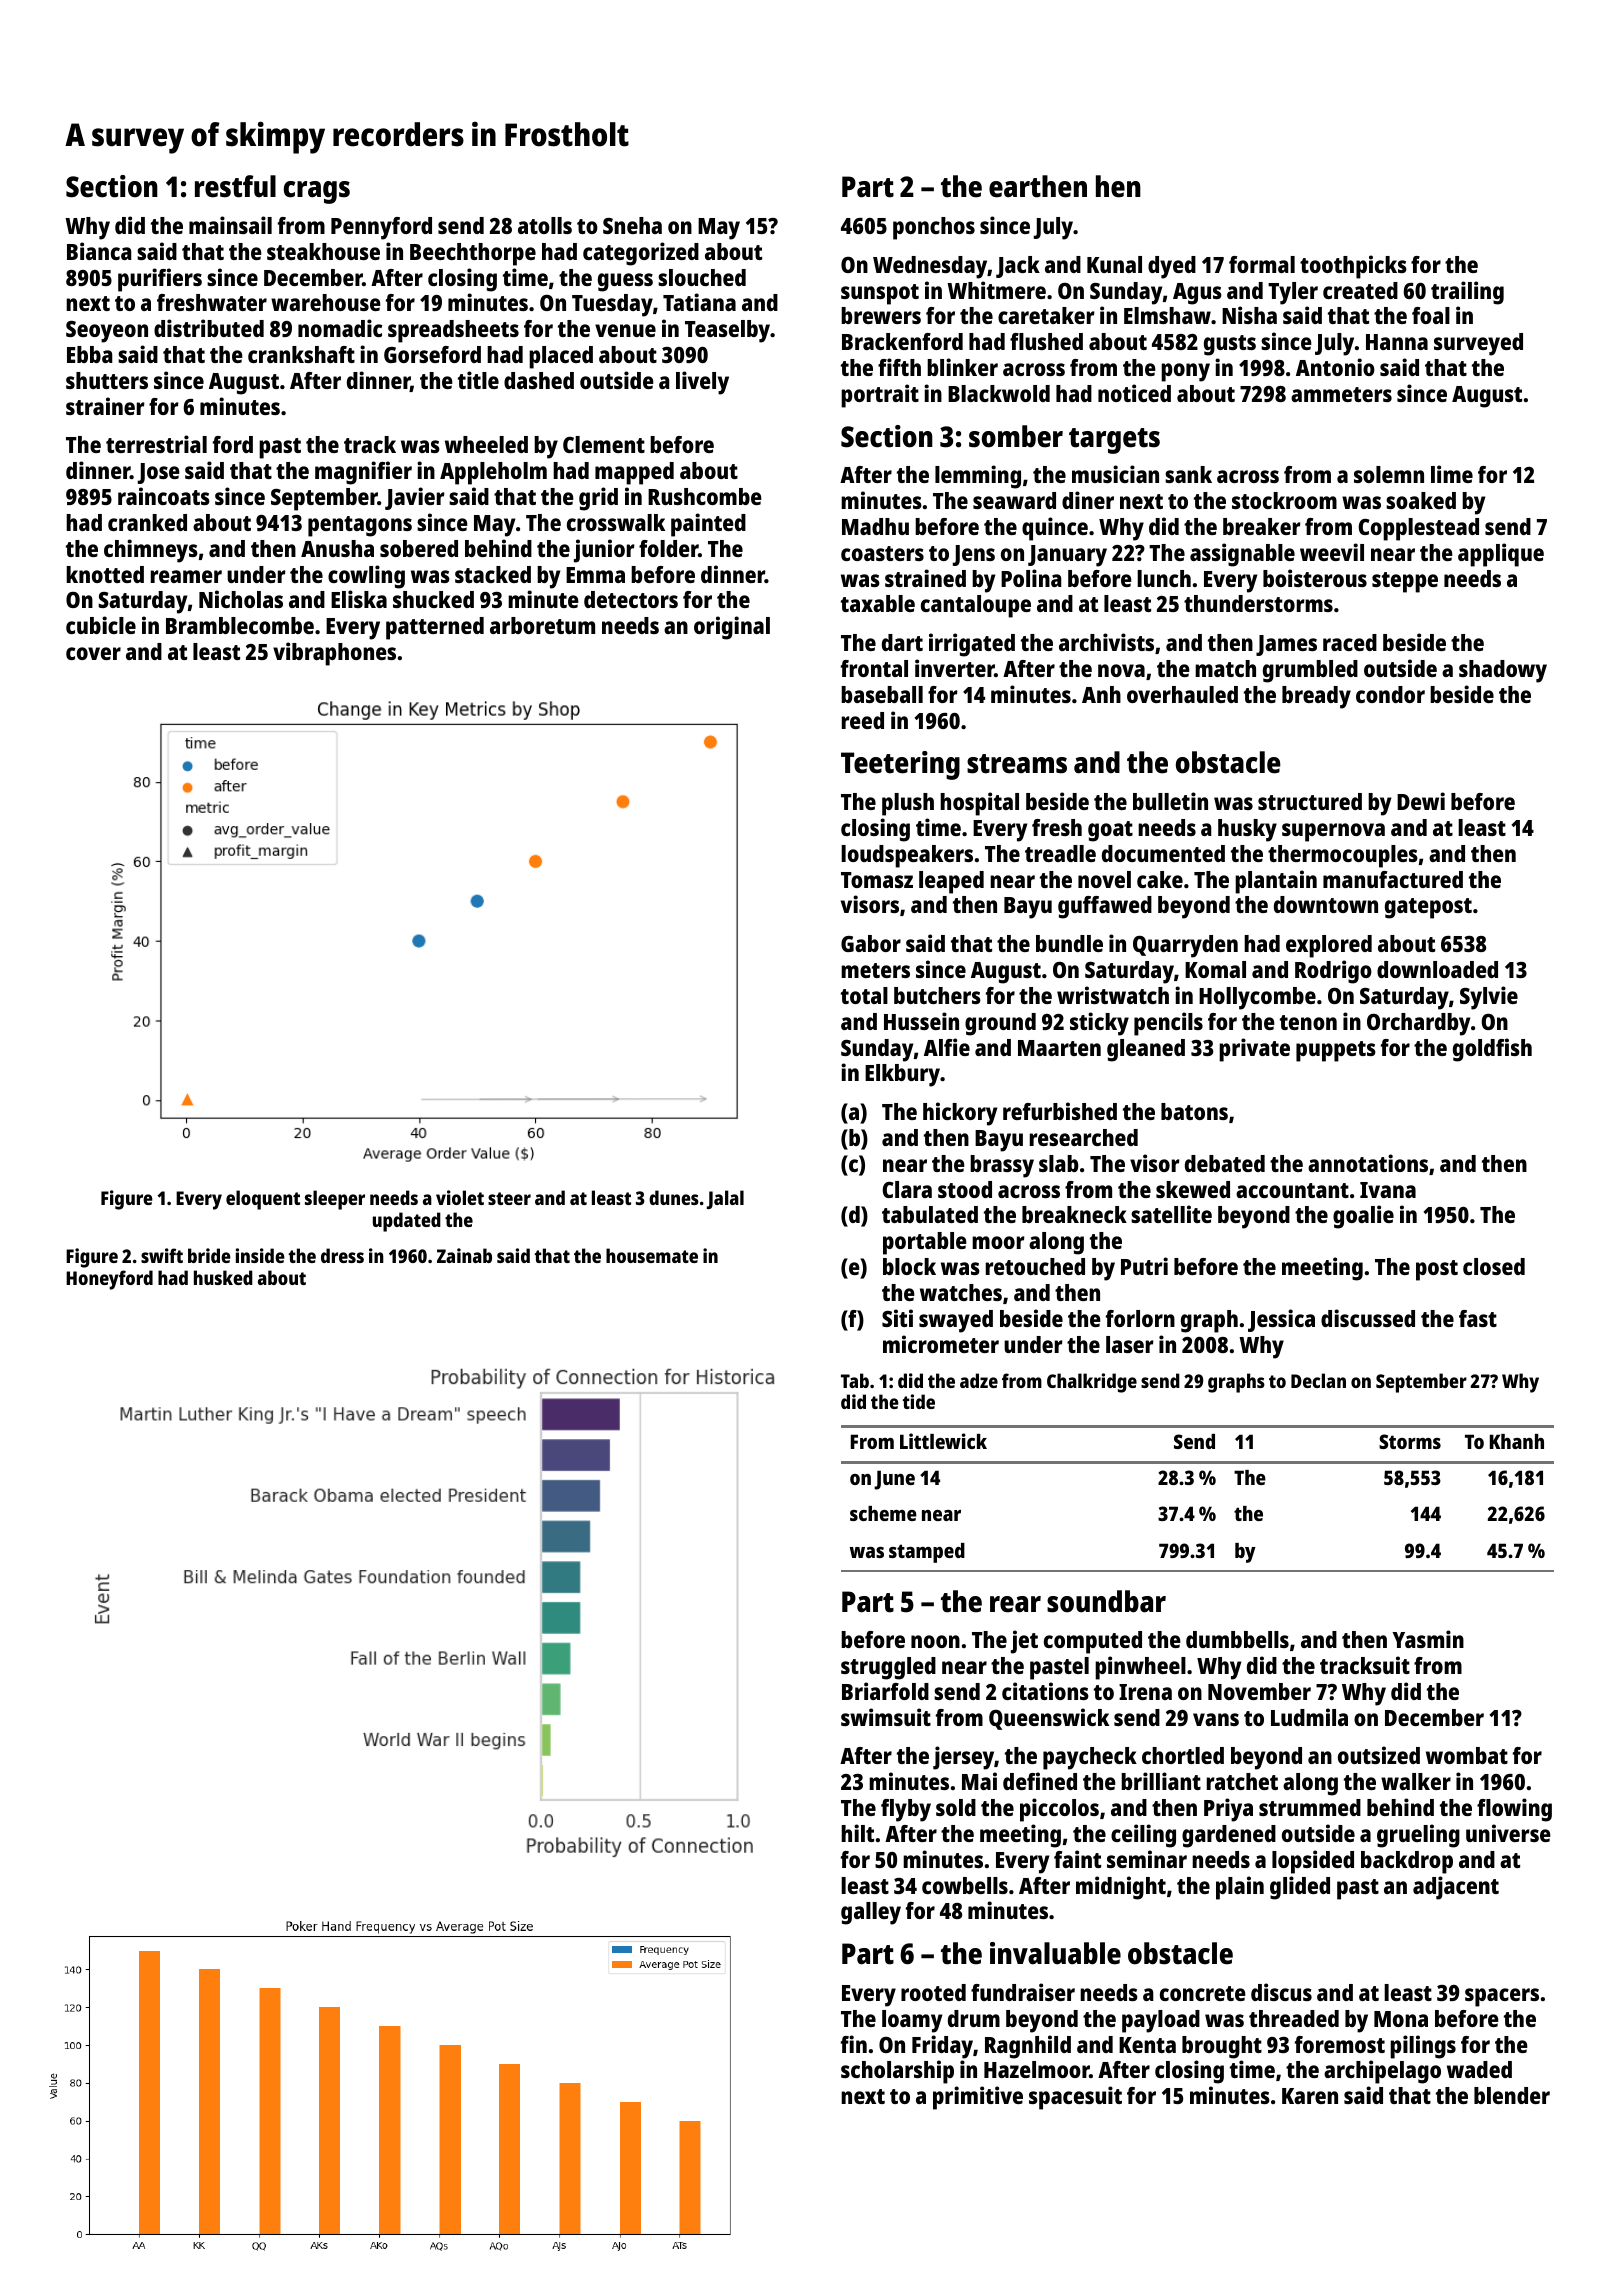 The image size is (1620, 2292). Describe the element at coordinates (1284, 500) in the screenshot. I see `stockroom` at that location.
